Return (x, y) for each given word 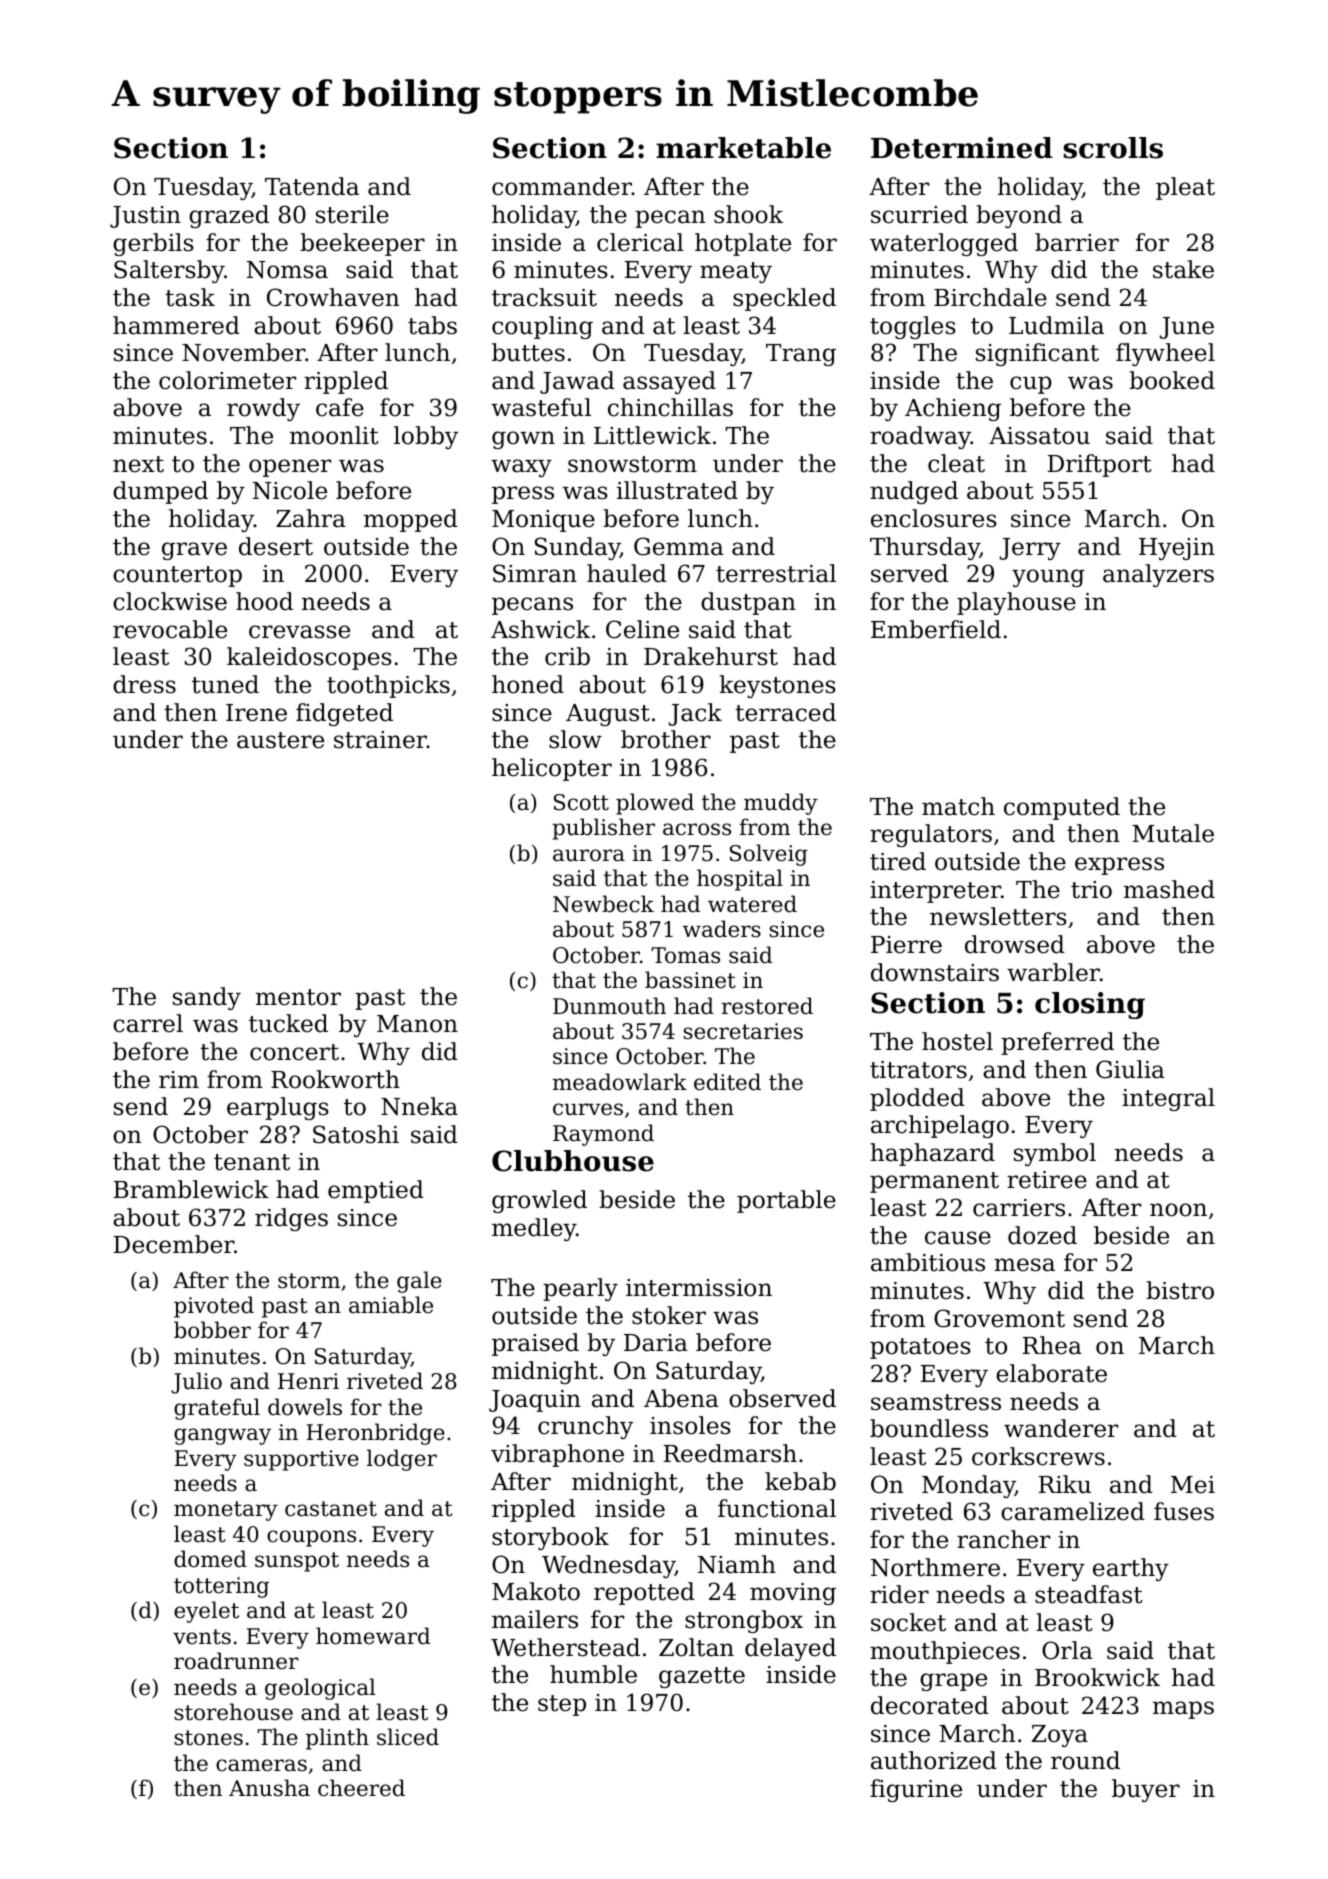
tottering (221, 1587)
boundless (929, 1428)
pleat (1185, 188)
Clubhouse (573, 1161)
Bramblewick (191, 1189)
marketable (743, 148)
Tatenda (312, 186)
